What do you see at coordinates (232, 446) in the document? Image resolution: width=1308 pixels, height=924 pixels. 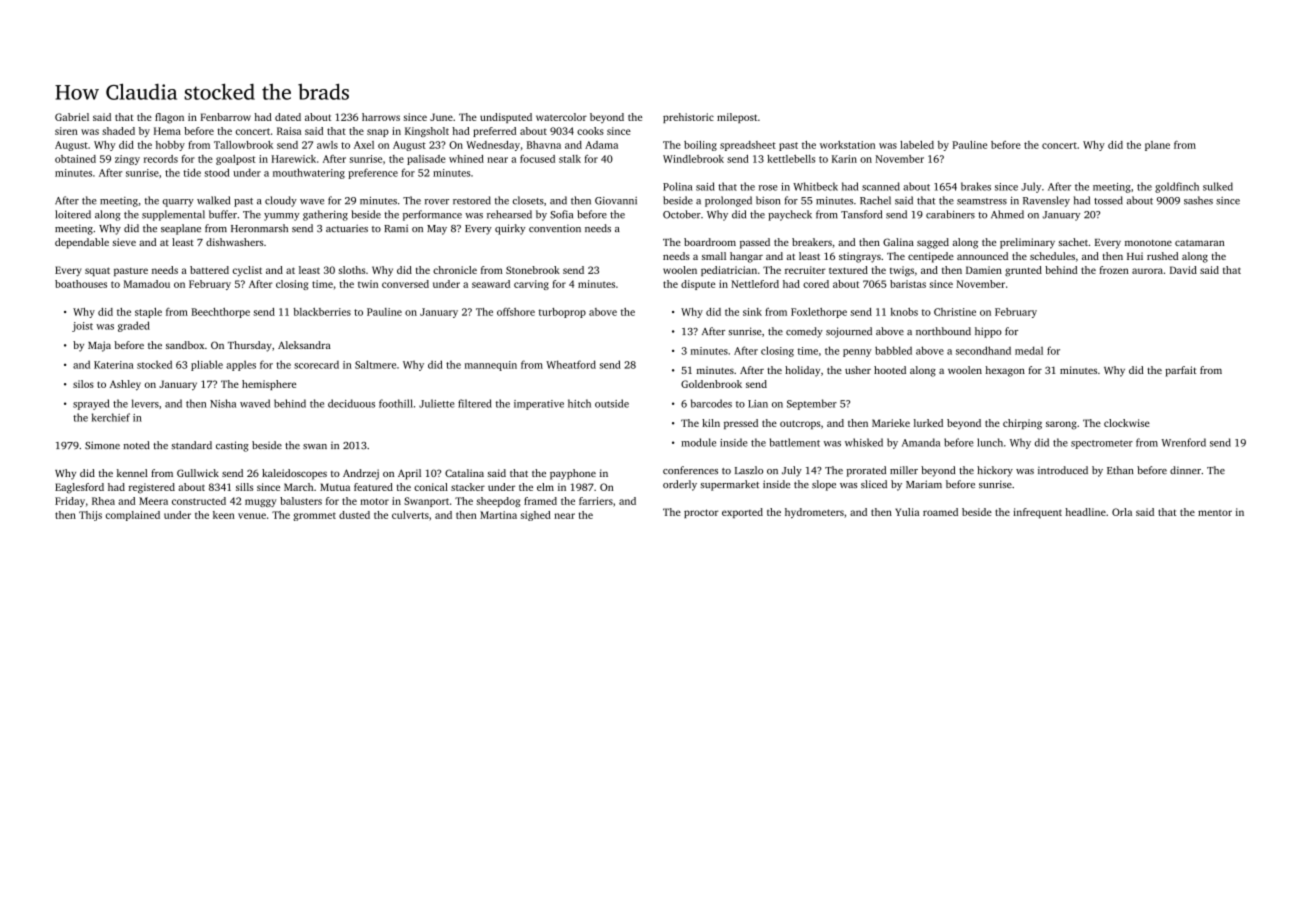 I see `casting` at bounding box center [232, 446].
